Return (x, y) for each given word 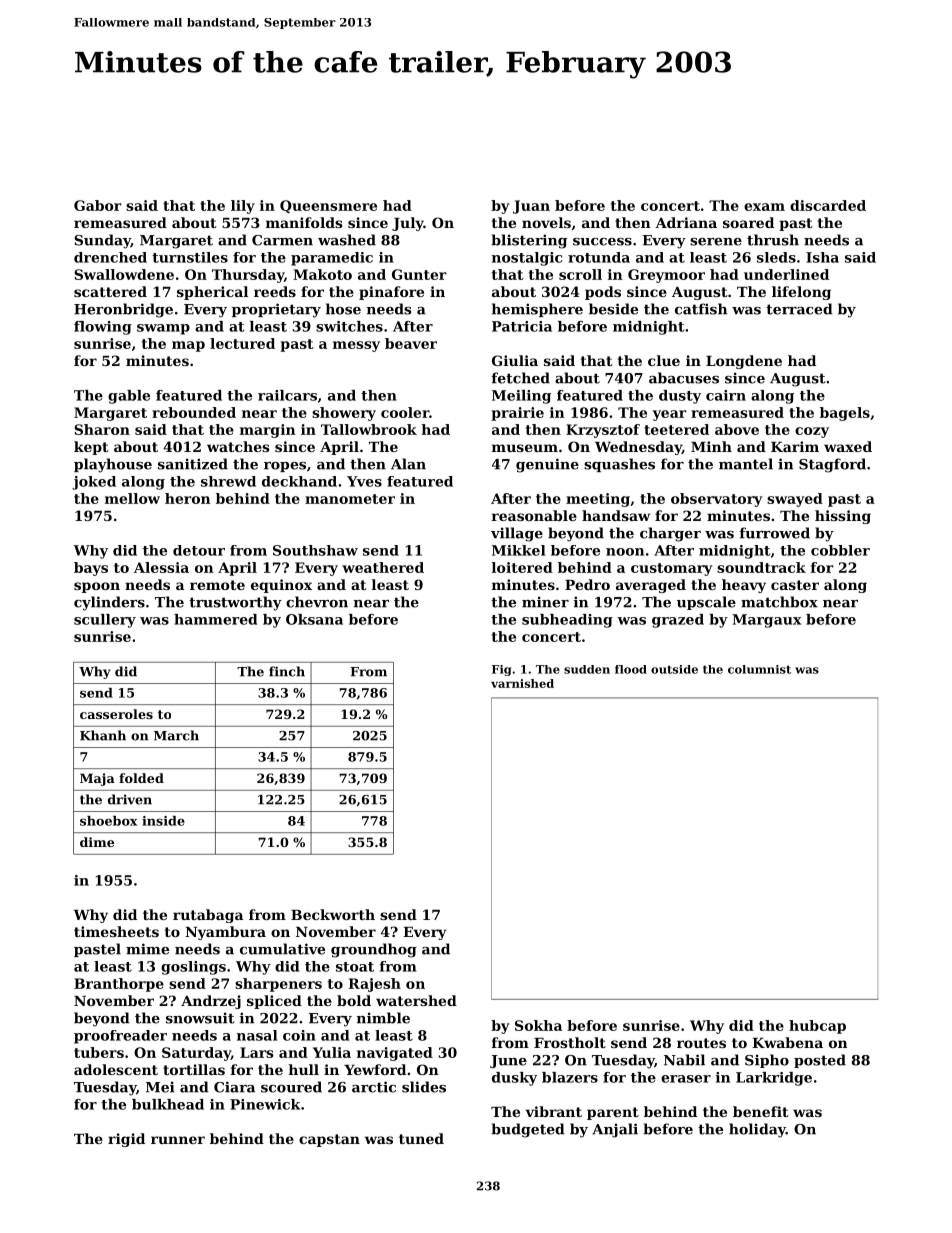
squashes (619, 465)
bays (91, 569)
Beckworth (333, 914)
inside (163, 821)
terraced (799, 309)
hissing (843, 517)
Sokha (538, 1025)
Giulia (515, 360)
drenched (110, 257)
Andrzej (211, 1002)
